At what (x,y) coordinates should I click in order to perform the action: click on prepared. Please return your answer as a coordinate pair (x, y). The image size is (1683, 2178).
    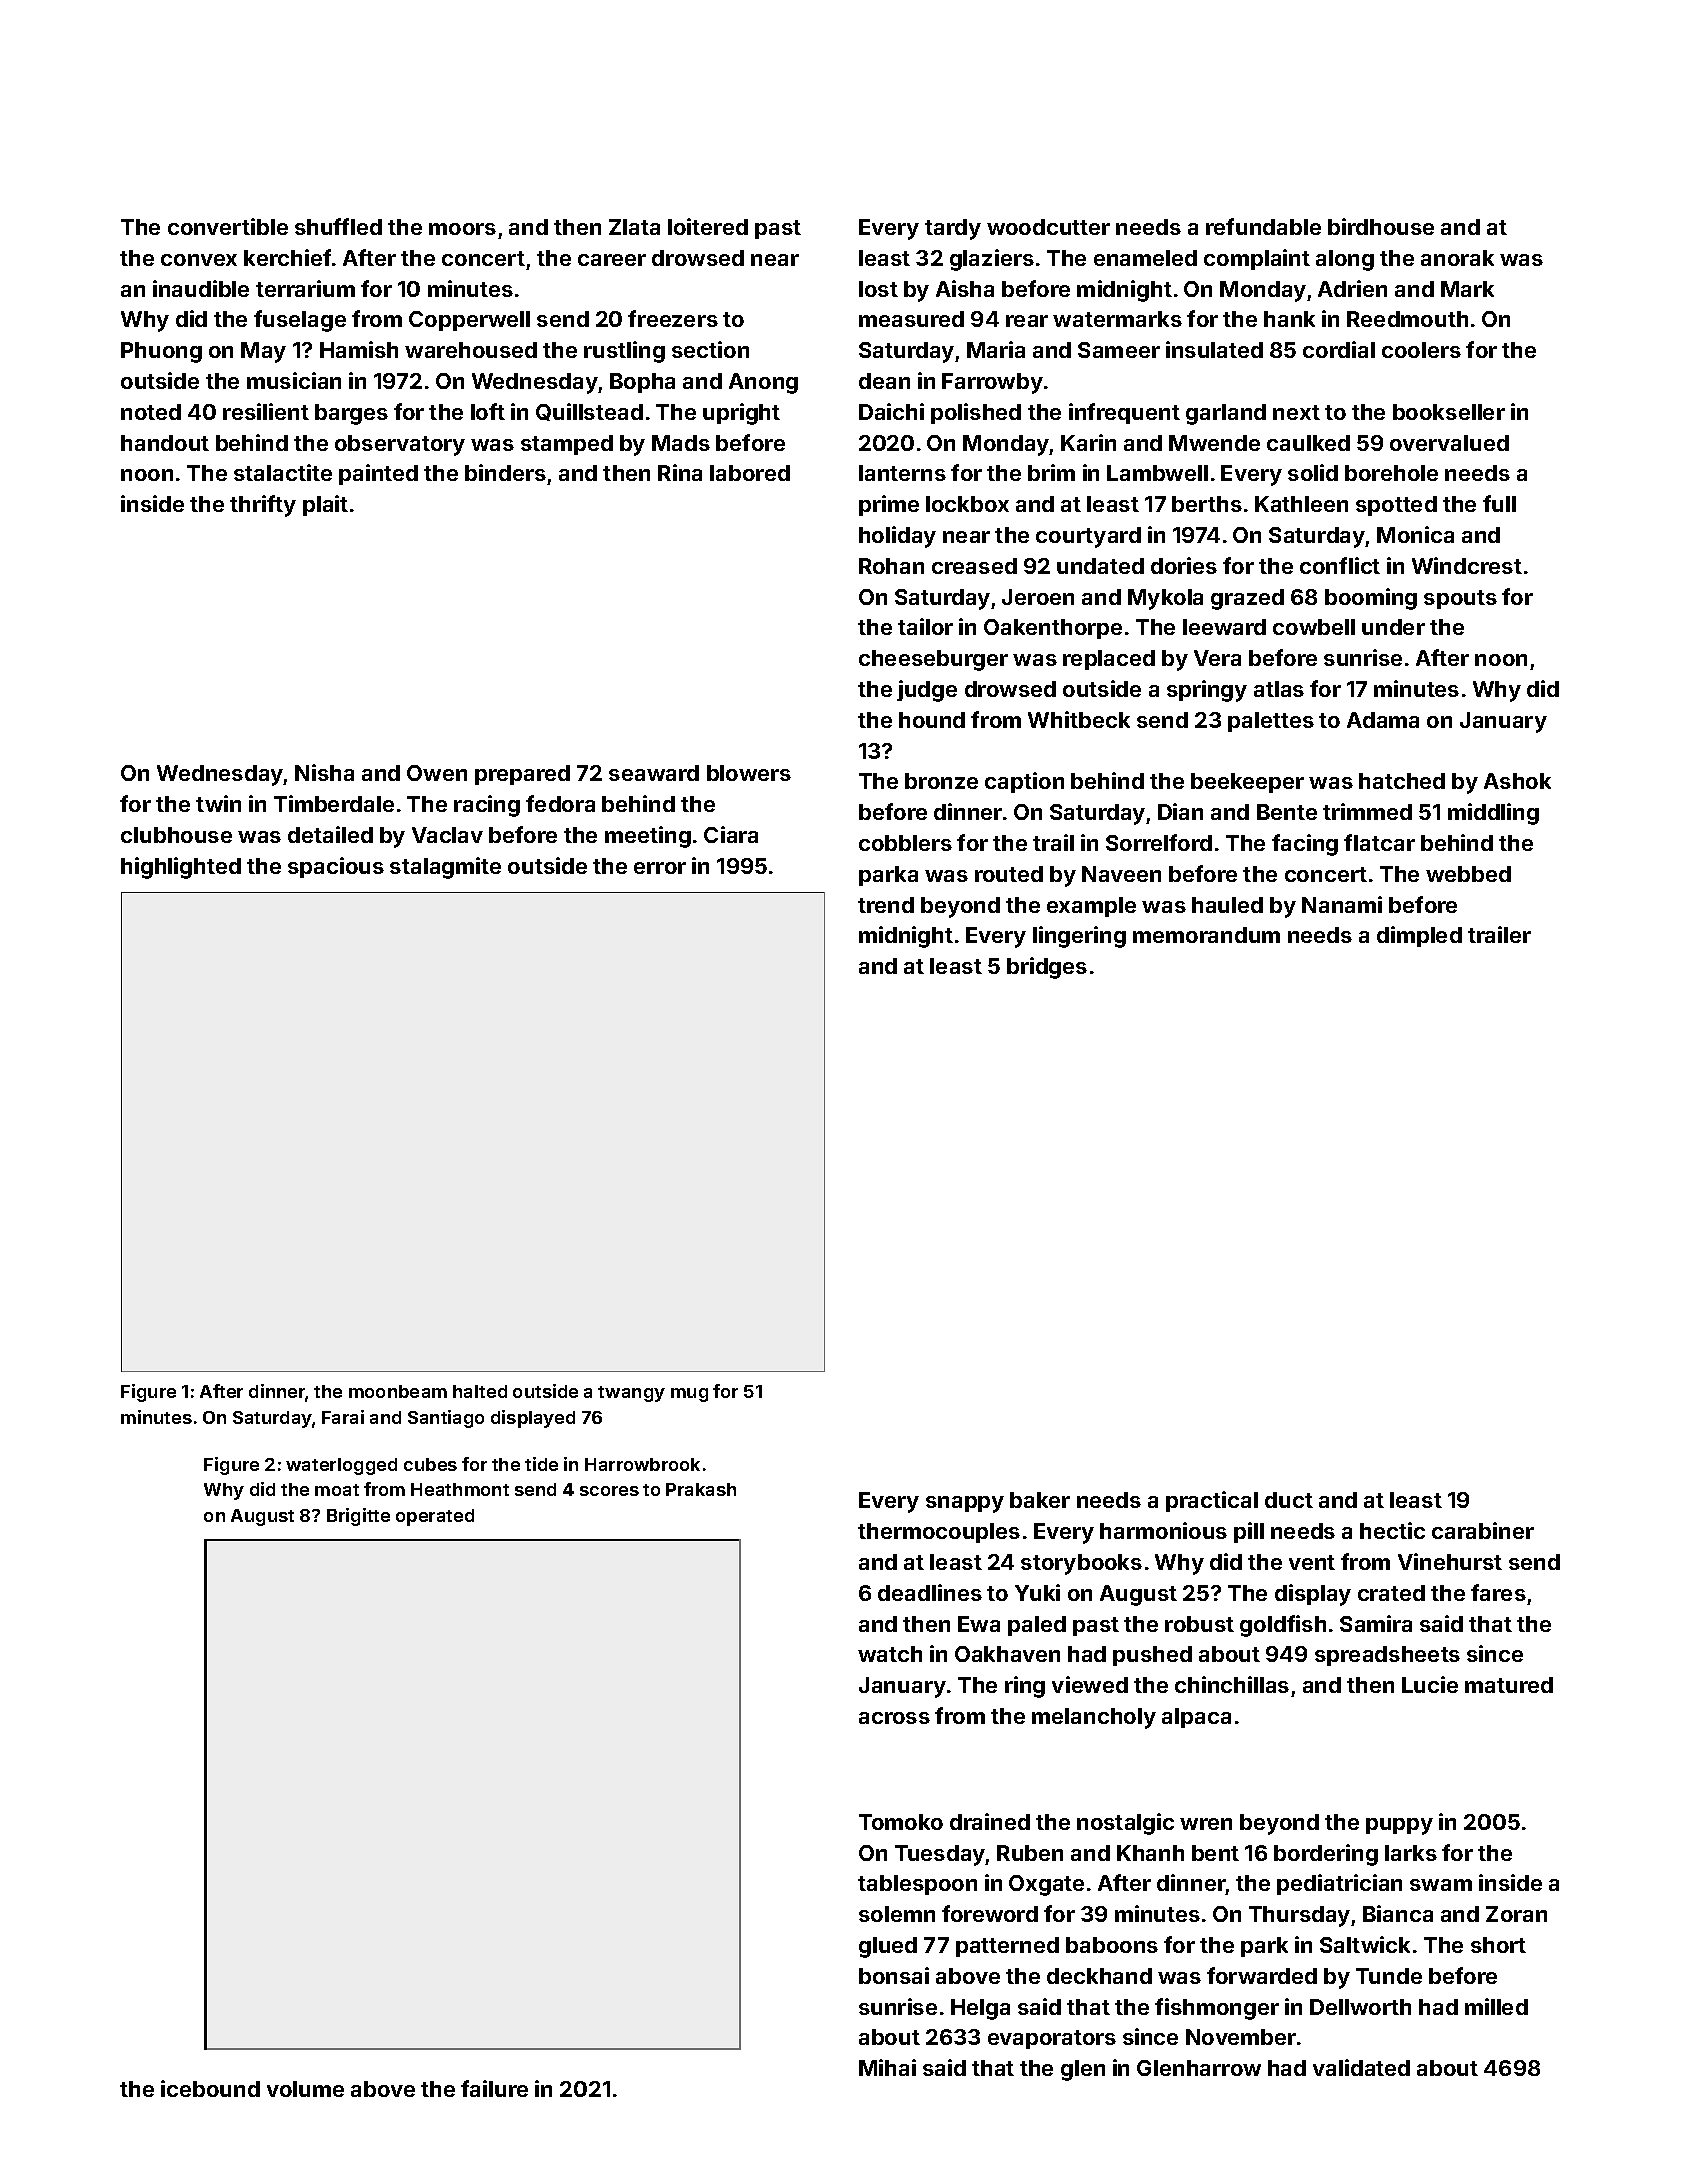
    Looking at the image, I should click on (522, 775).
